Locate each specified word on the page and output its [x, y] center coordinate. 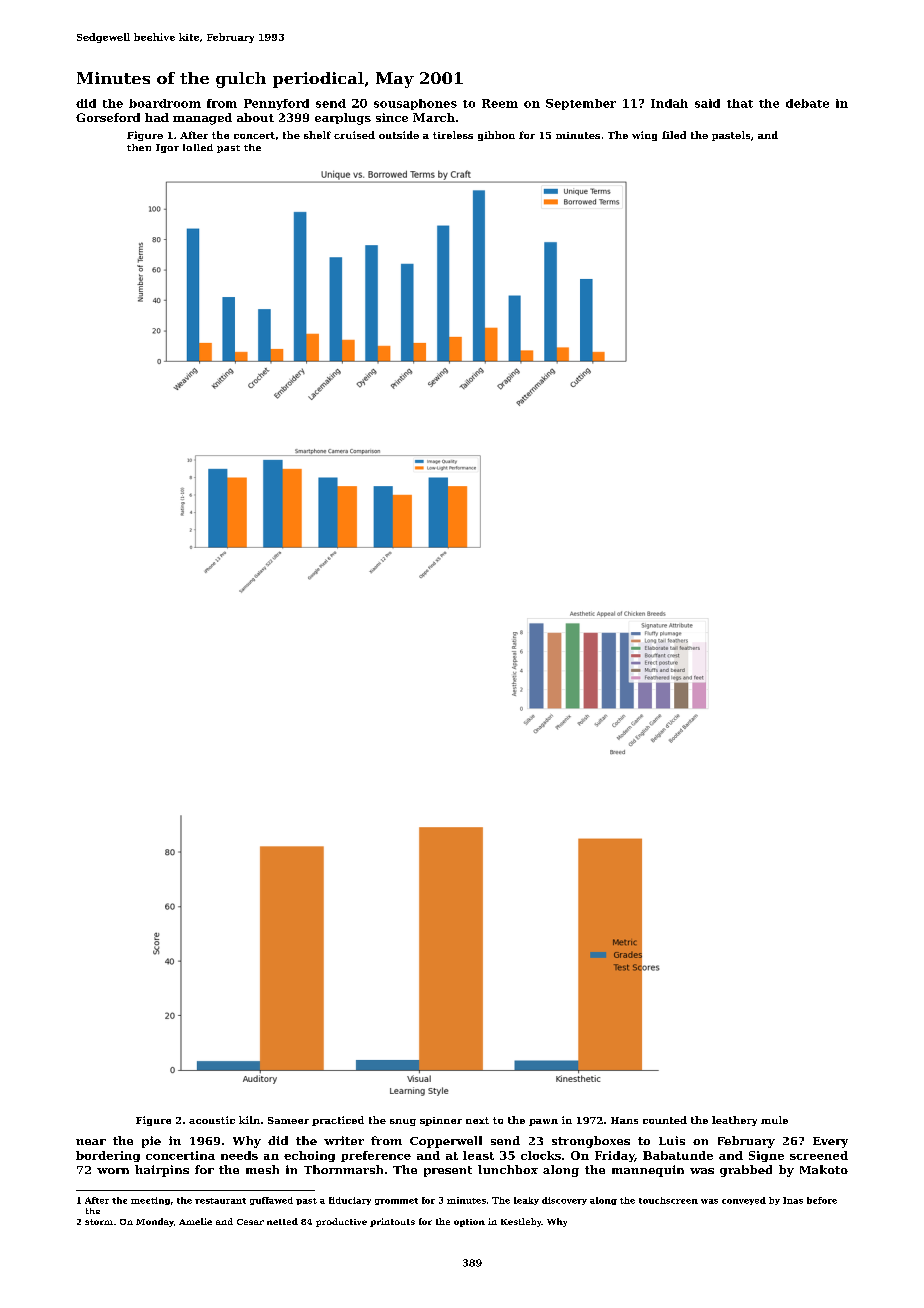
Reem [500, 103]
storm [99, 1222]
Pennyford [276, 104]
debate [807, 103]
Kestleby [521, 1222]
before [822, 1200]
